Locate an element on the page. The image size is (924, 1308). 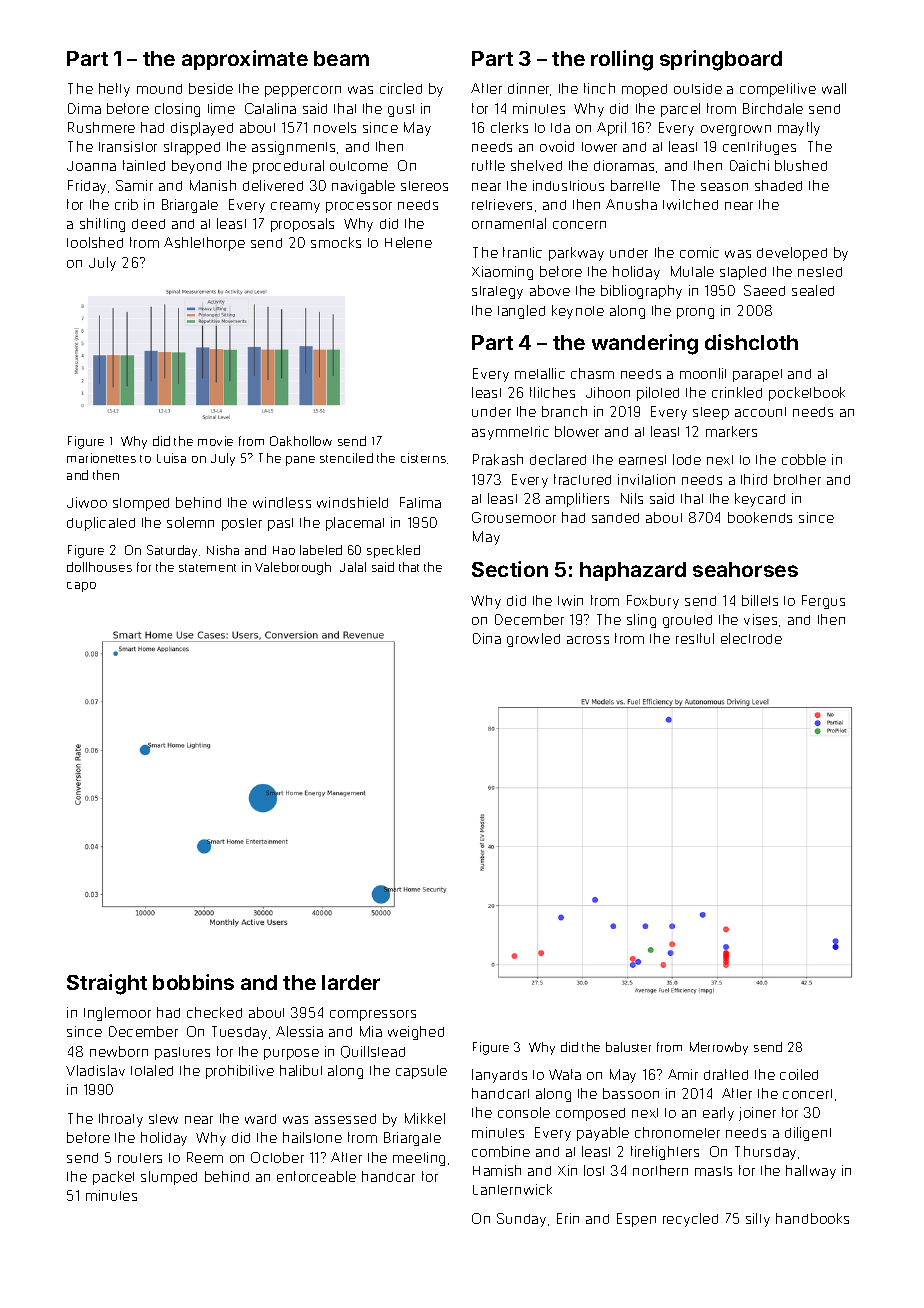
hefty is located at coordinates (114, 90).
